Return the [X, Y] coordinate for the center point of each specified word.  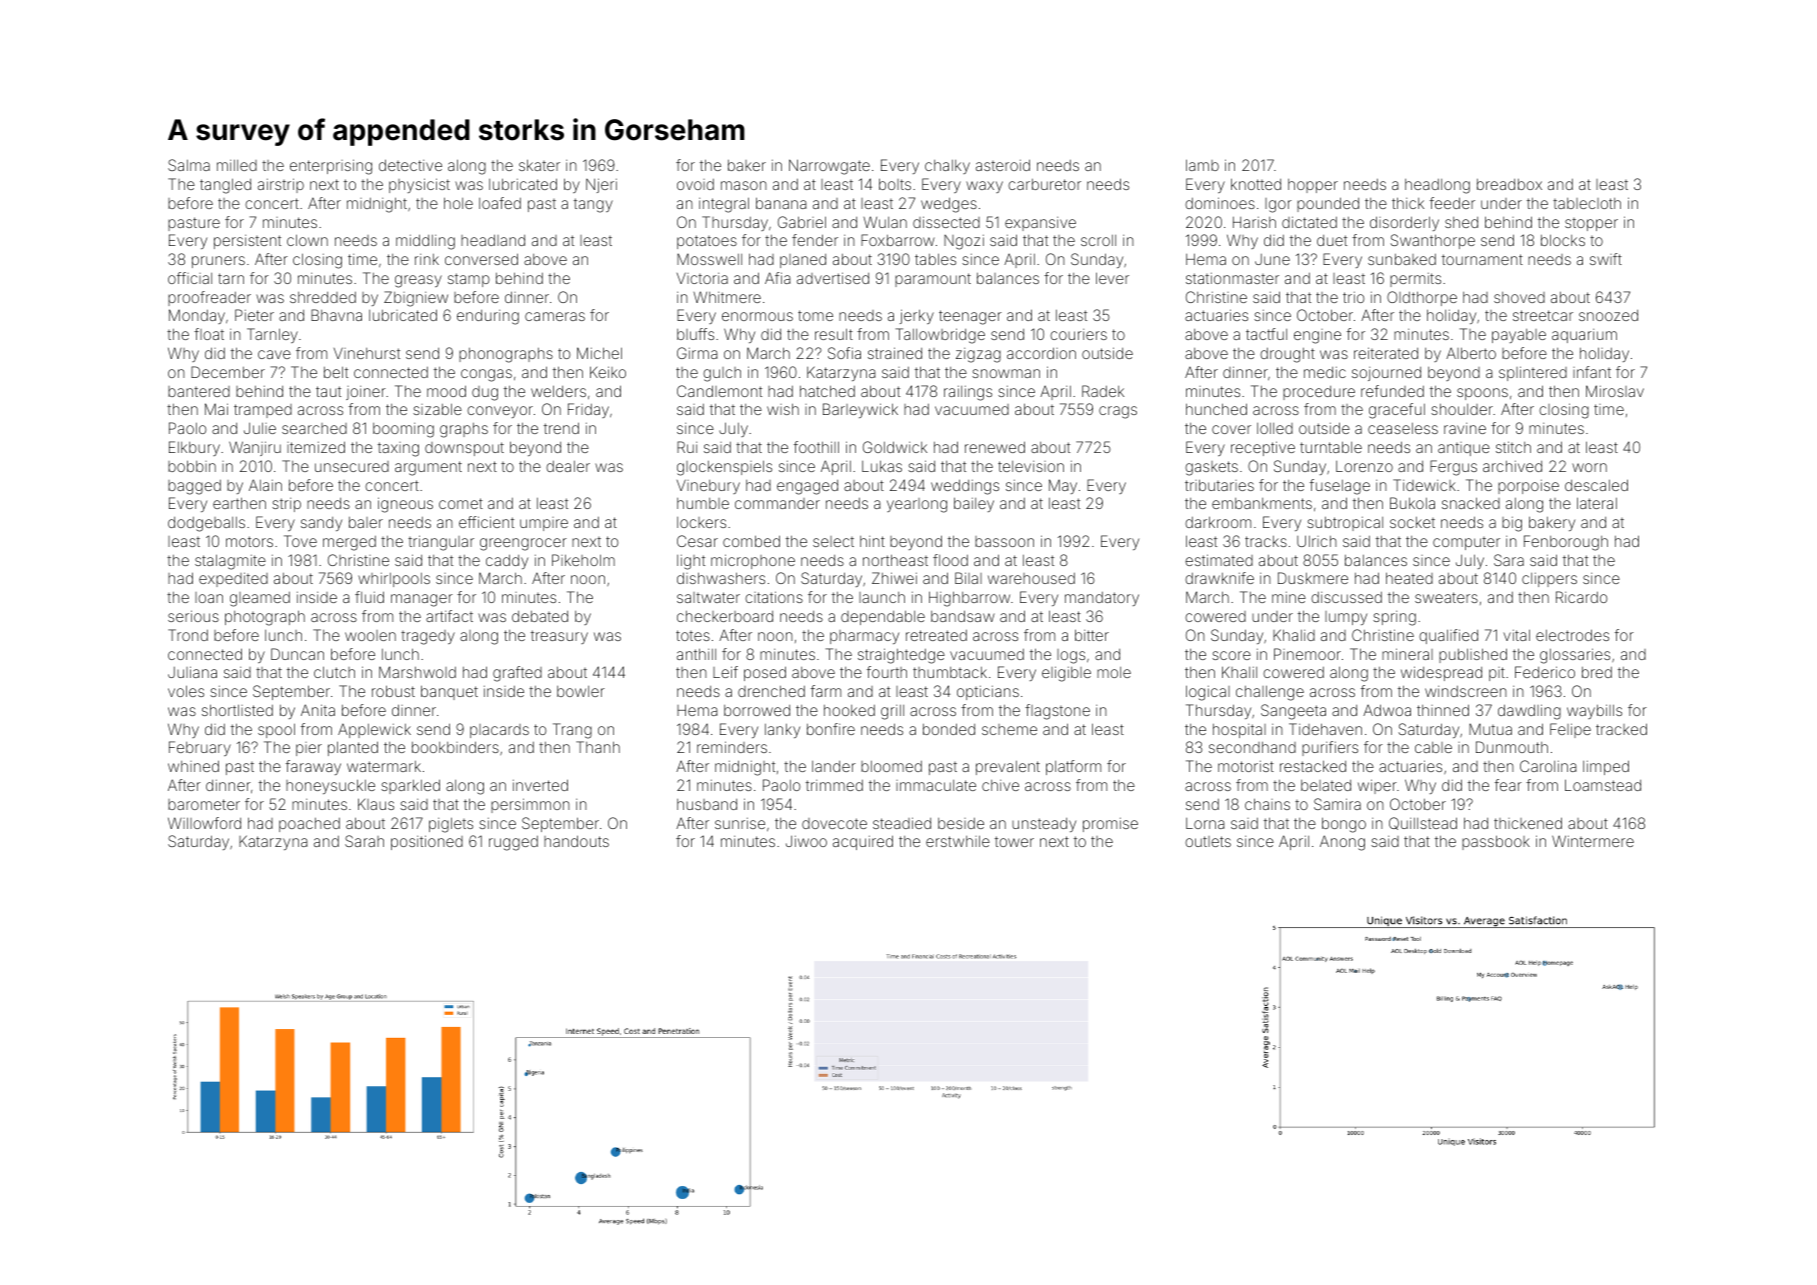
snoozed [1608, 315]
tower [1014, 841]
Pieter [254, 315]
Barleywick [860, 410]
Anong [1342, 843]
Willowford [204, 823]
